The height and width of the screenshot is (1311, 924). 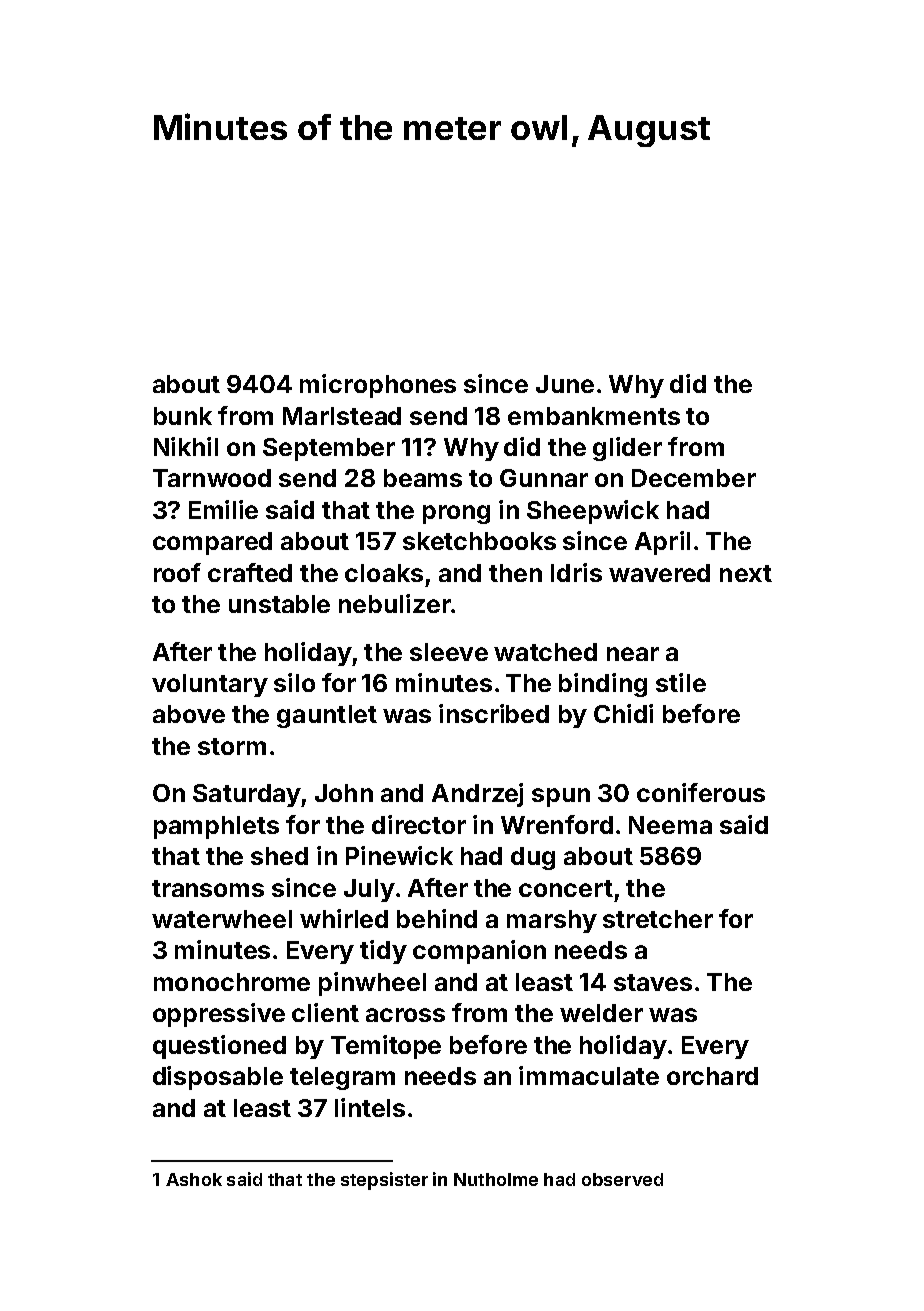 What do you see at coordinates (681, 682) in the screenshot?
I see `stile` at bounding box center [681, 682].
